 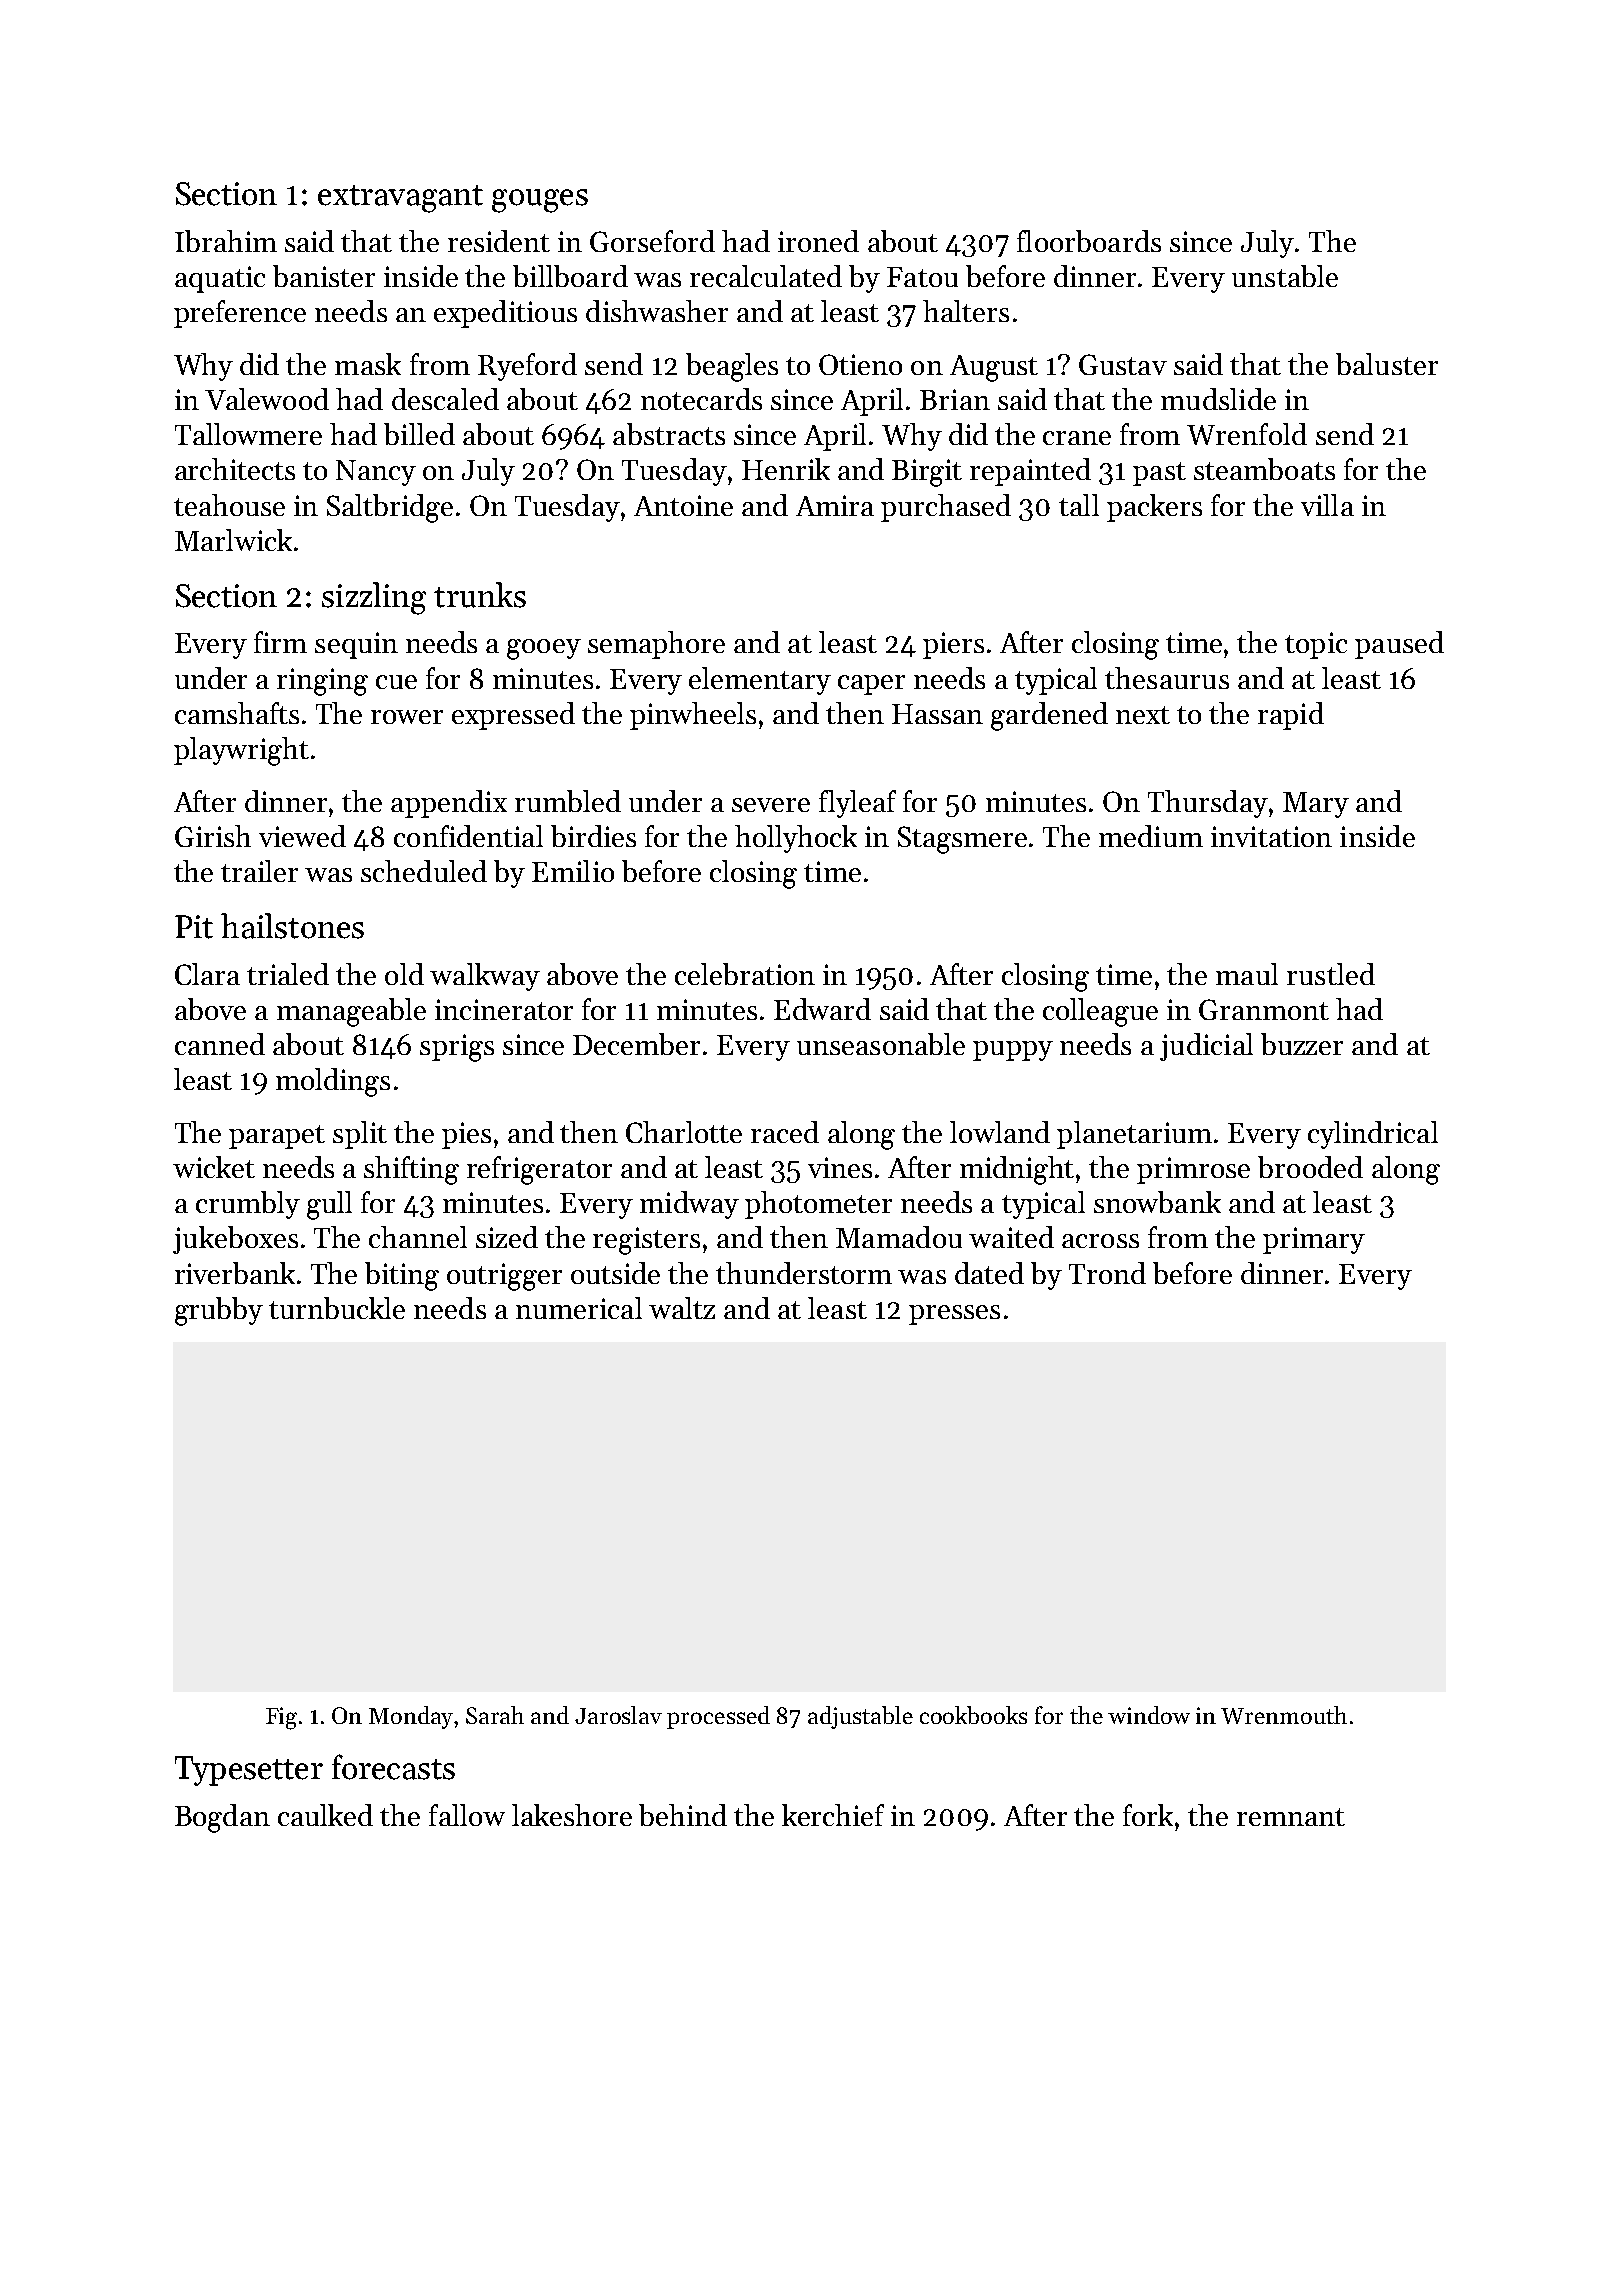 What do you see at coordinates (1291, 716) in the image?
I see `rapid` at bounding box center [1291, 716].
